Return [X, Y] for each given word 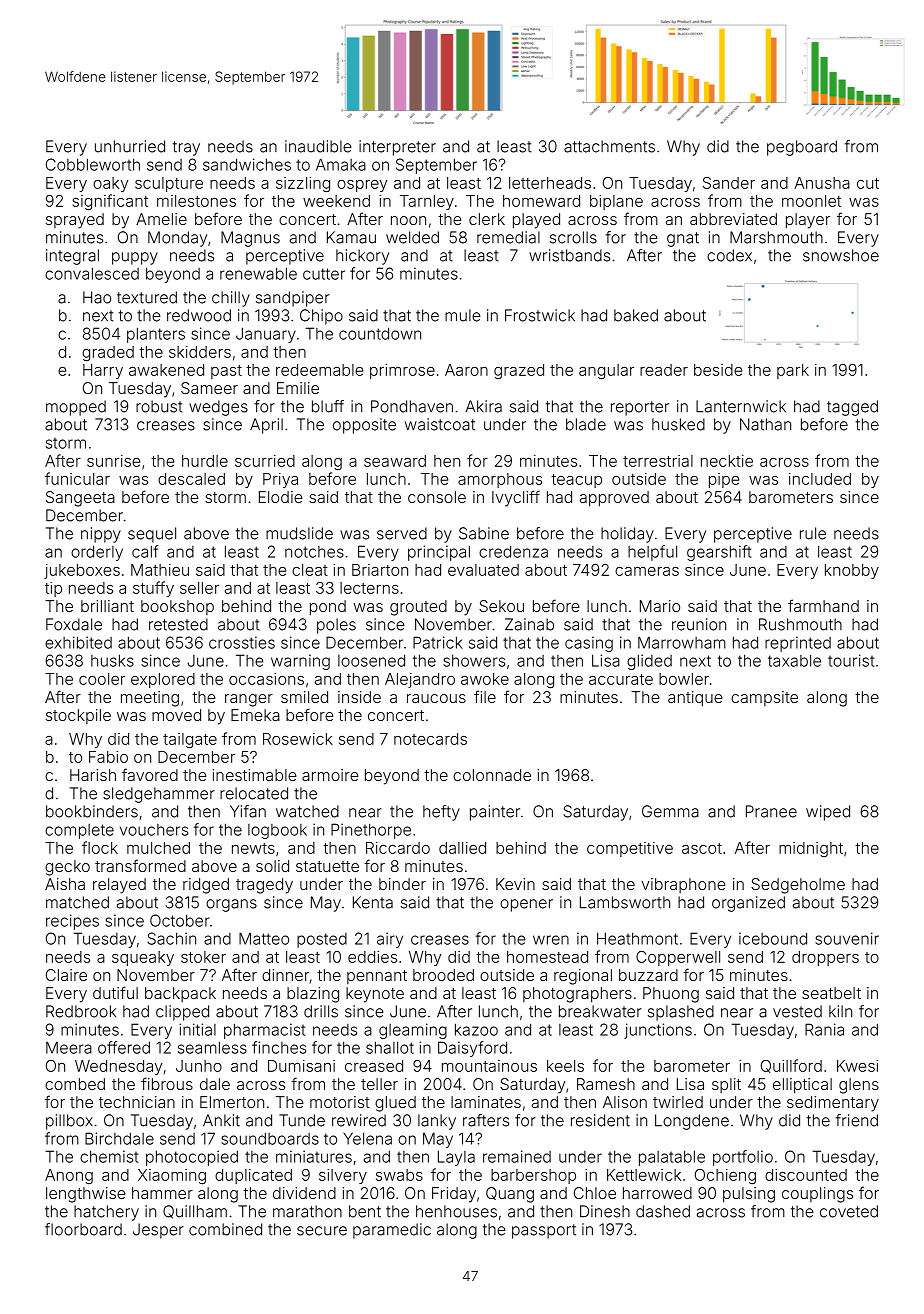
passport [544, 1231]
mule [463, 315]
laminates [486, 1102]
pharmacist [264, 1031]
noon [408, 220]
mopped [76, 408]
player [808, 221]
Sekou [501, 606]
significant [110, 202]
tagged [852, 408]
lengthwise [85, 1195]
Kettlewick [644, 1175]
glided [649, 662]
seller [199, 588]
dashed [663, 1211]
